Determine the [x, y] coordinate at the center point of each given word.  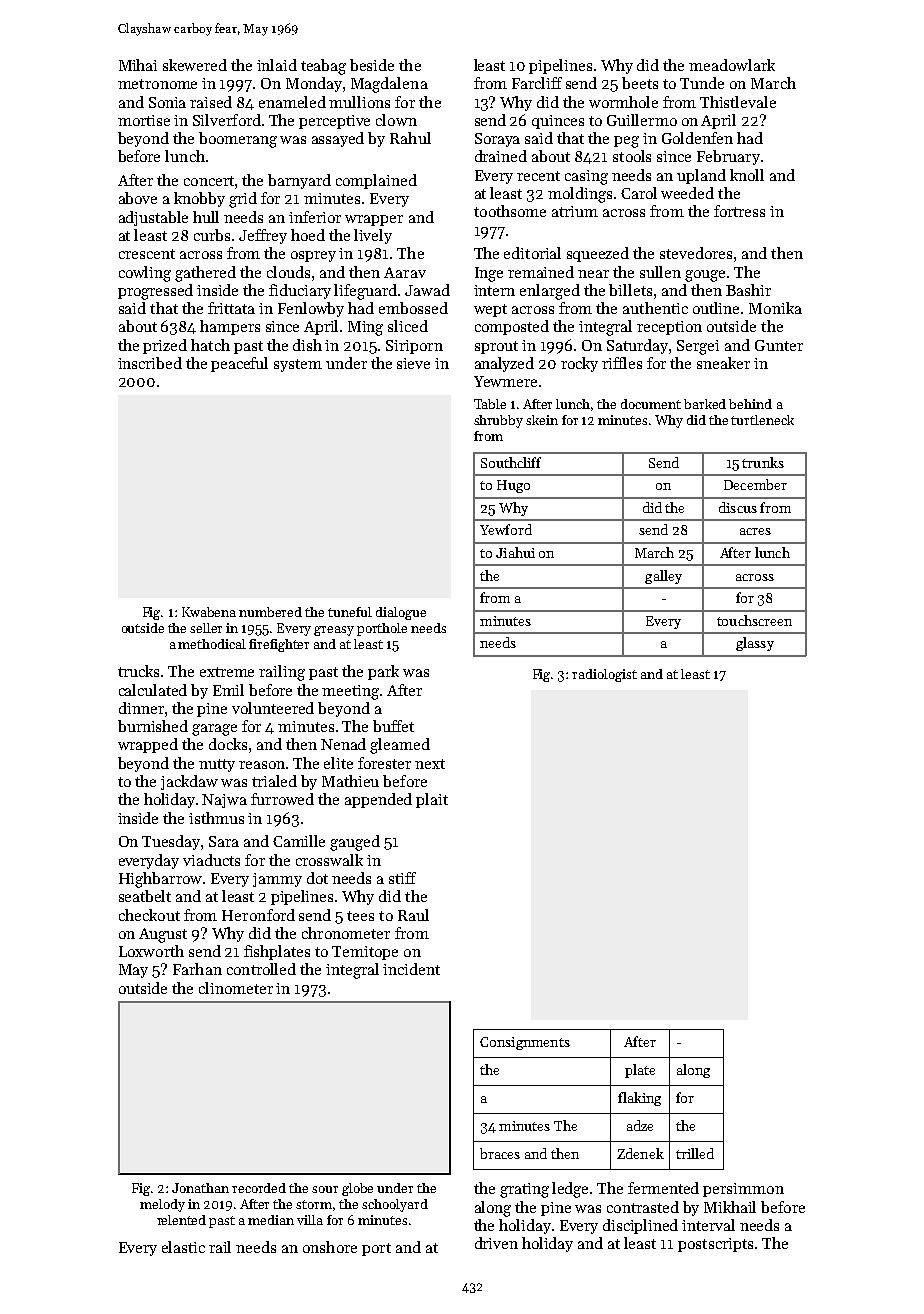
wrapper [374, 220]
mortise [144, 120]
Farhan [197, 969]
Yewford [506, 529]
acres [755, 531]
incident [411, 969]
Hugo [513, 486]
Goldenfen [697, 138]
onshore [330, 1247]
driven [496, 1243]
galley [663, 577]
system [298, 365]
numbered [270, 612]
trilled [695, 1153]
